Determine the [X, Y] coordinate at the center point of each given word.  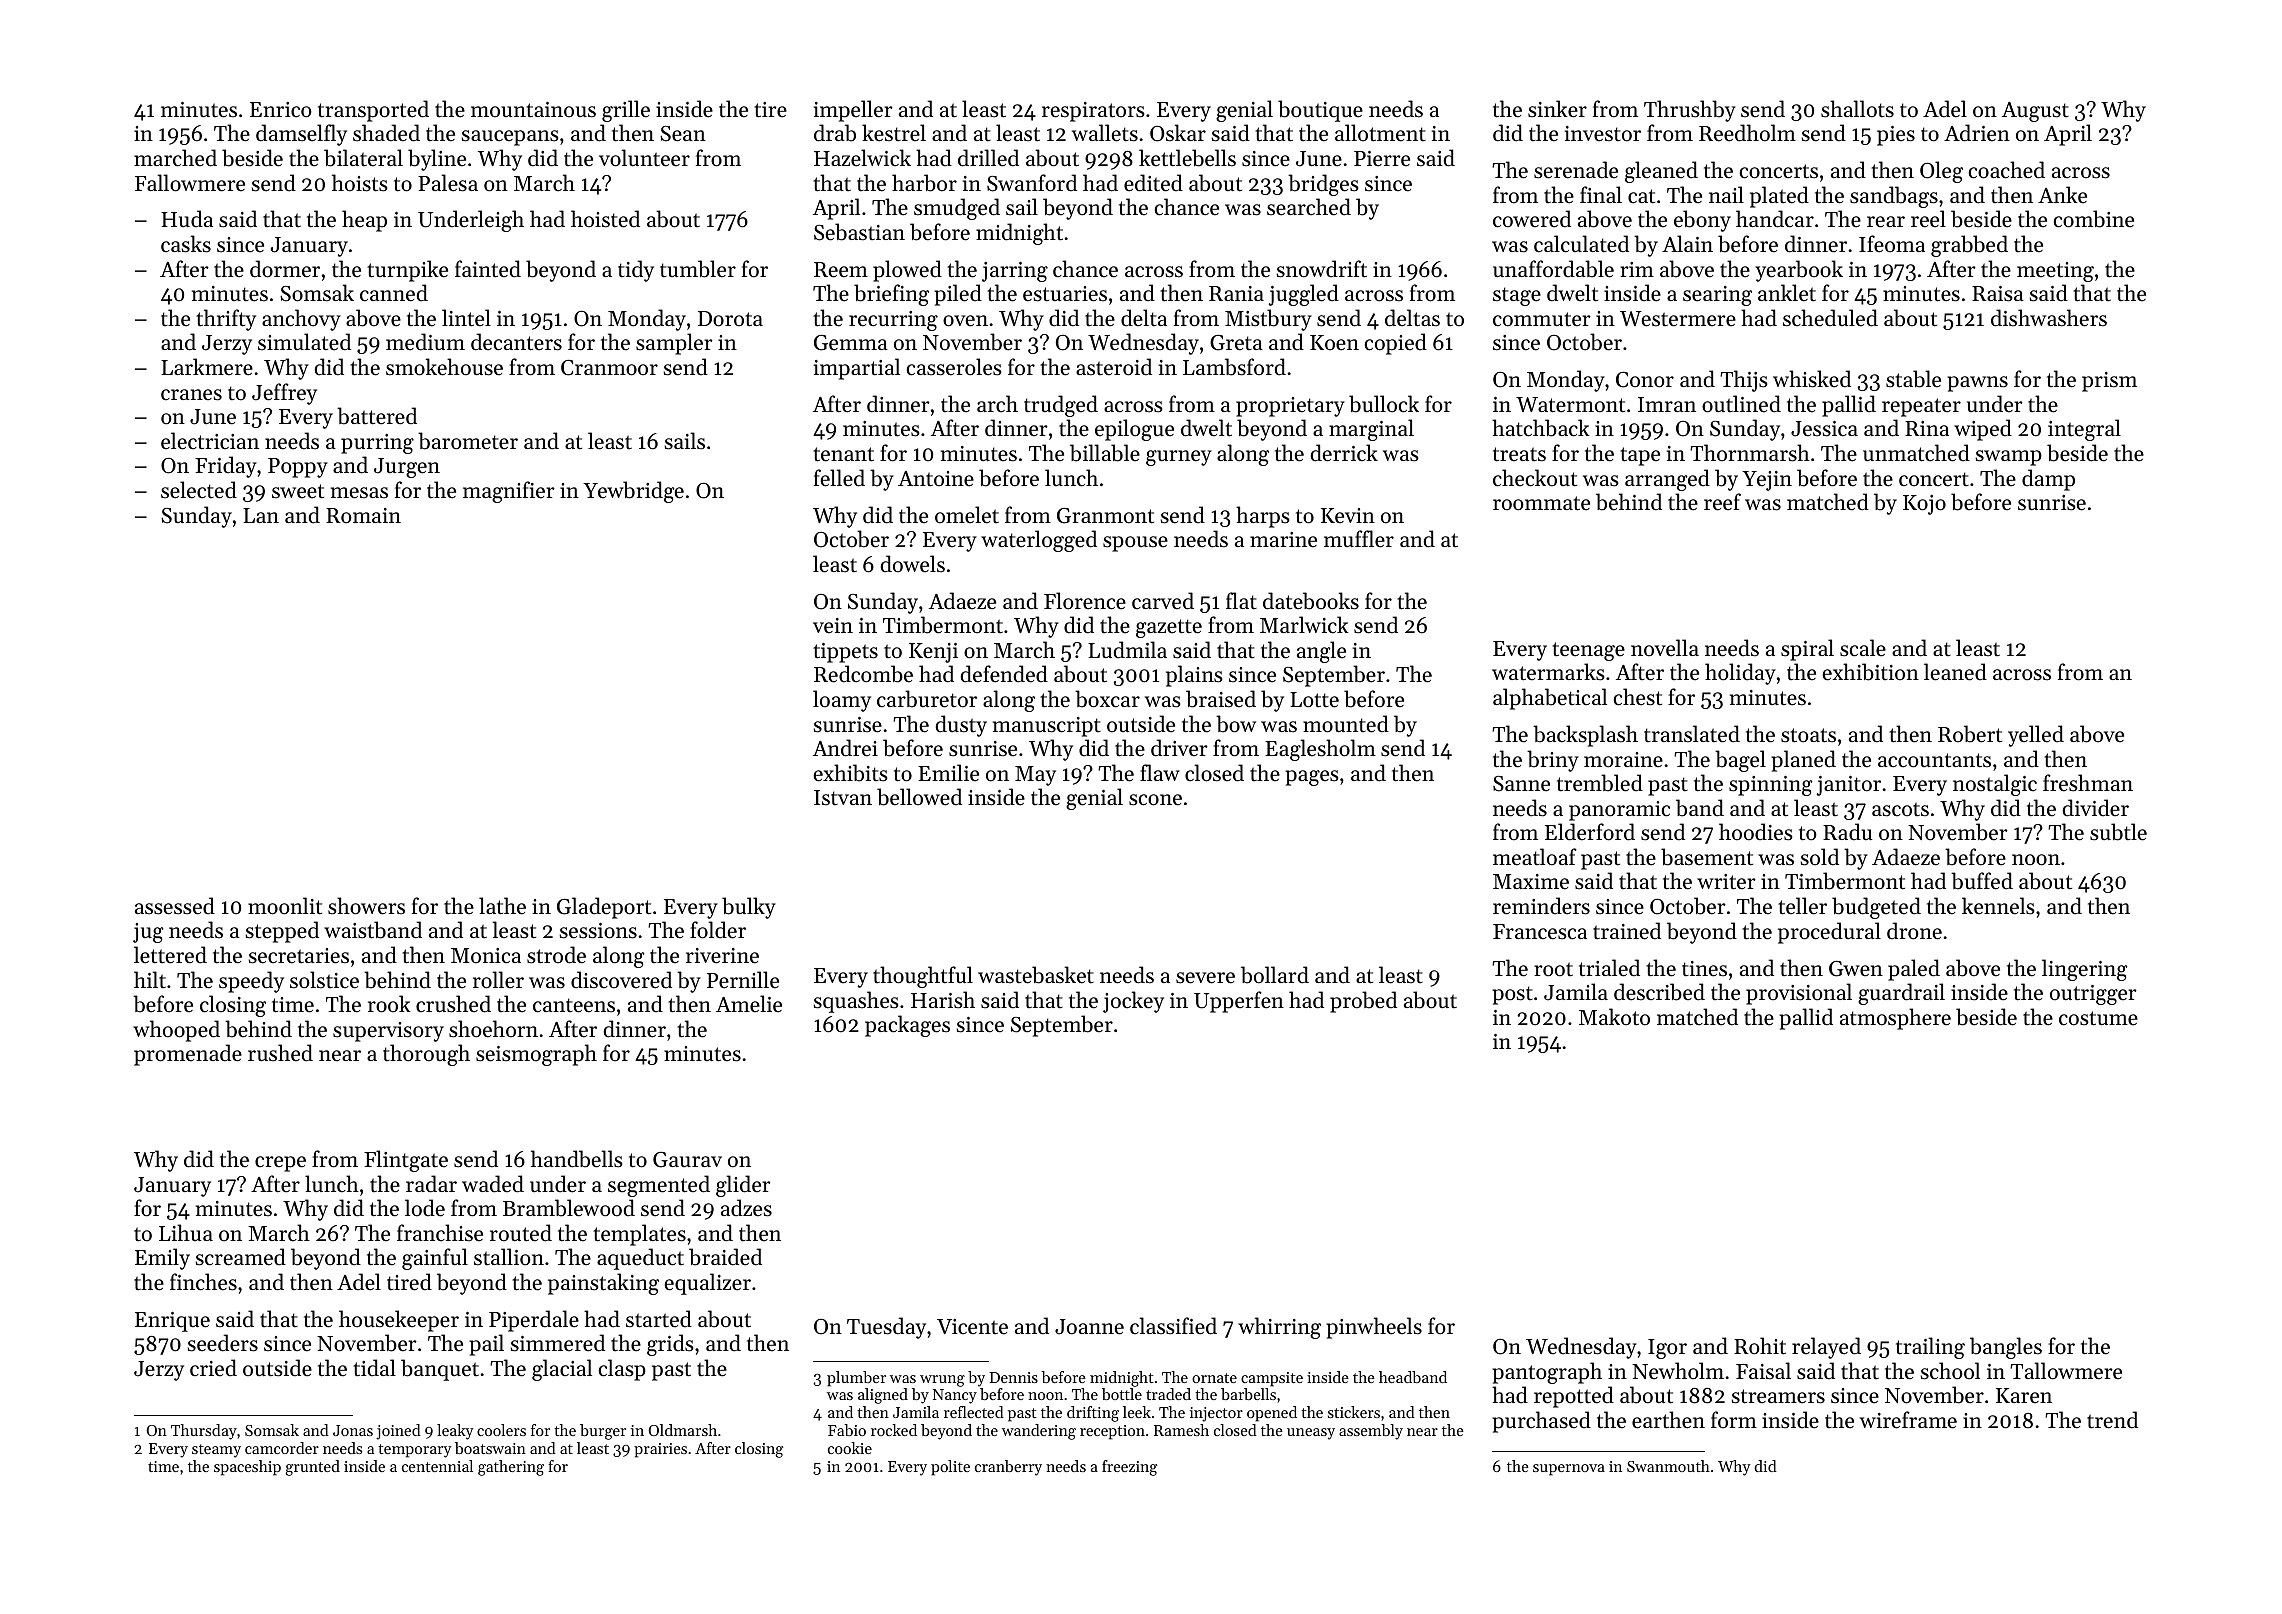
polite [950, 1468]
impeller [853, 111]
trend [2112, 1420]
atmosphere [1895, 1019]
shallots [1857, 109]
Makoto [1614, 1017]
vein [833, 626]
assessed [175, 906]
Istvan [843, 798]
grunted [313, 1468]
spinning [1770, 786]
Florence [1085, 601]
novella [1665, 648]
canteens [574, 1005]
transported [373, 111]
